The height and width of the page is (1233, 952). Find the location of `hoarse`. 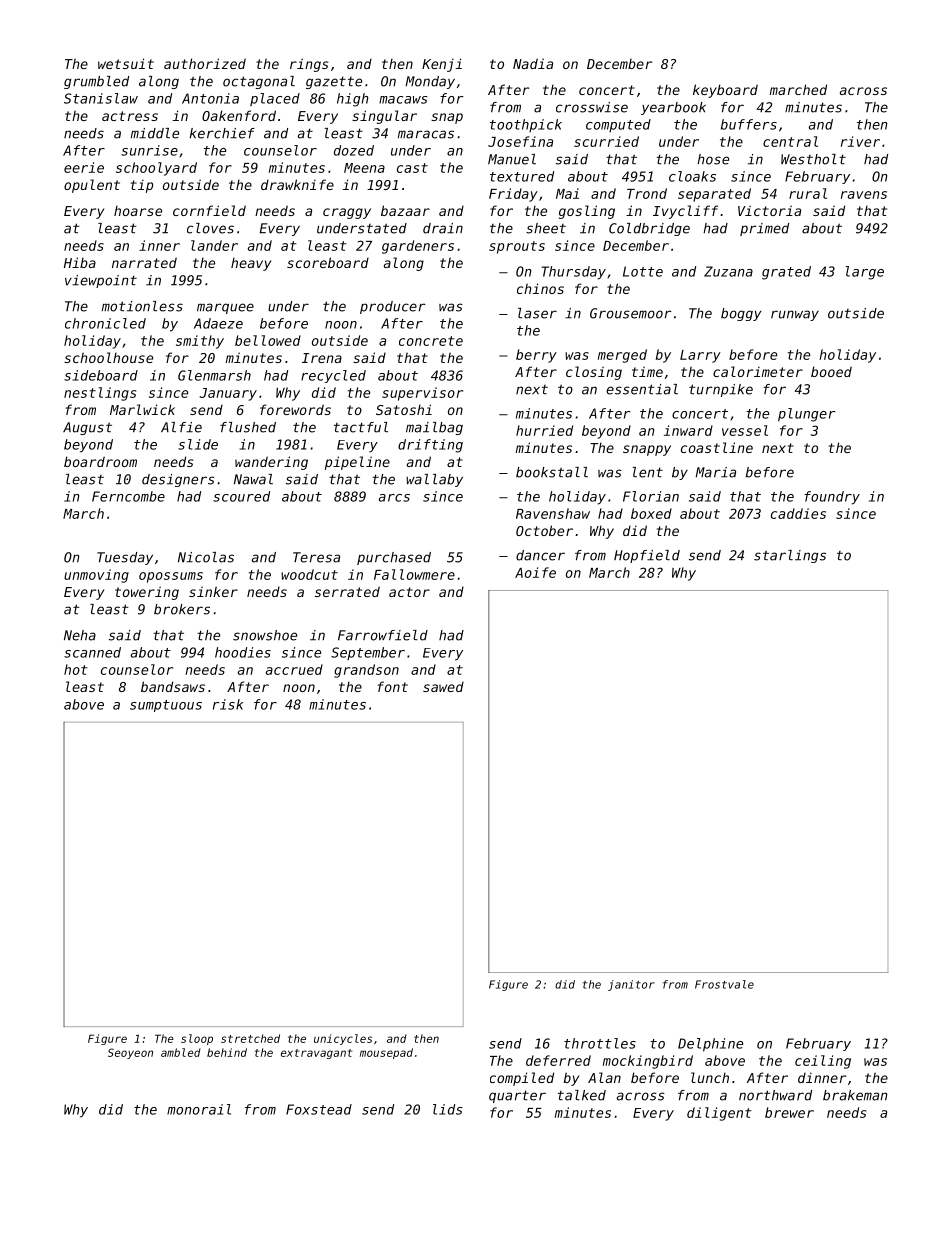

hoarse is located at coordinates (138, 210).
